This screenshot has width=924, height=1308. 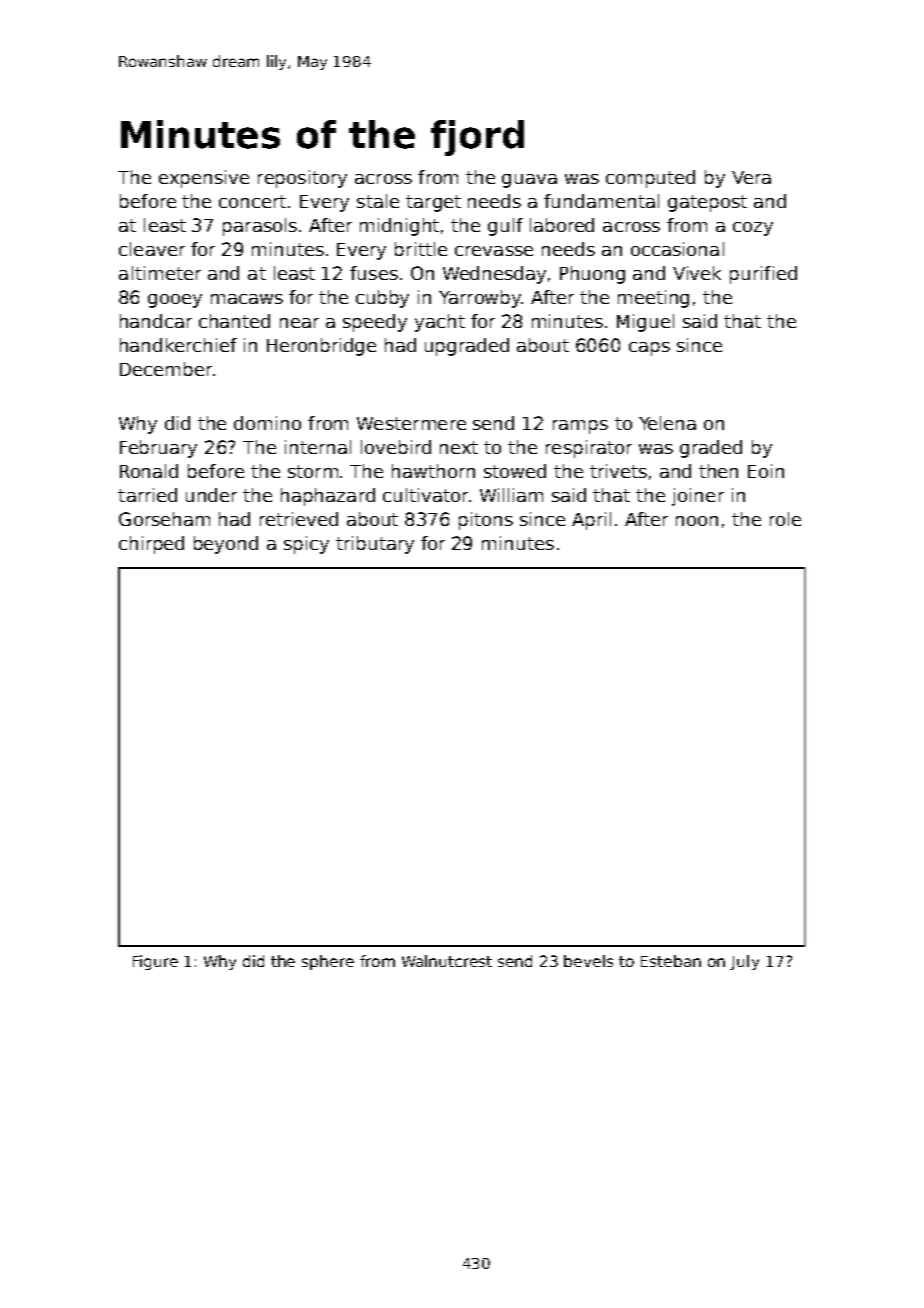 I want to click on Figure, so click(x=155, y=962).
